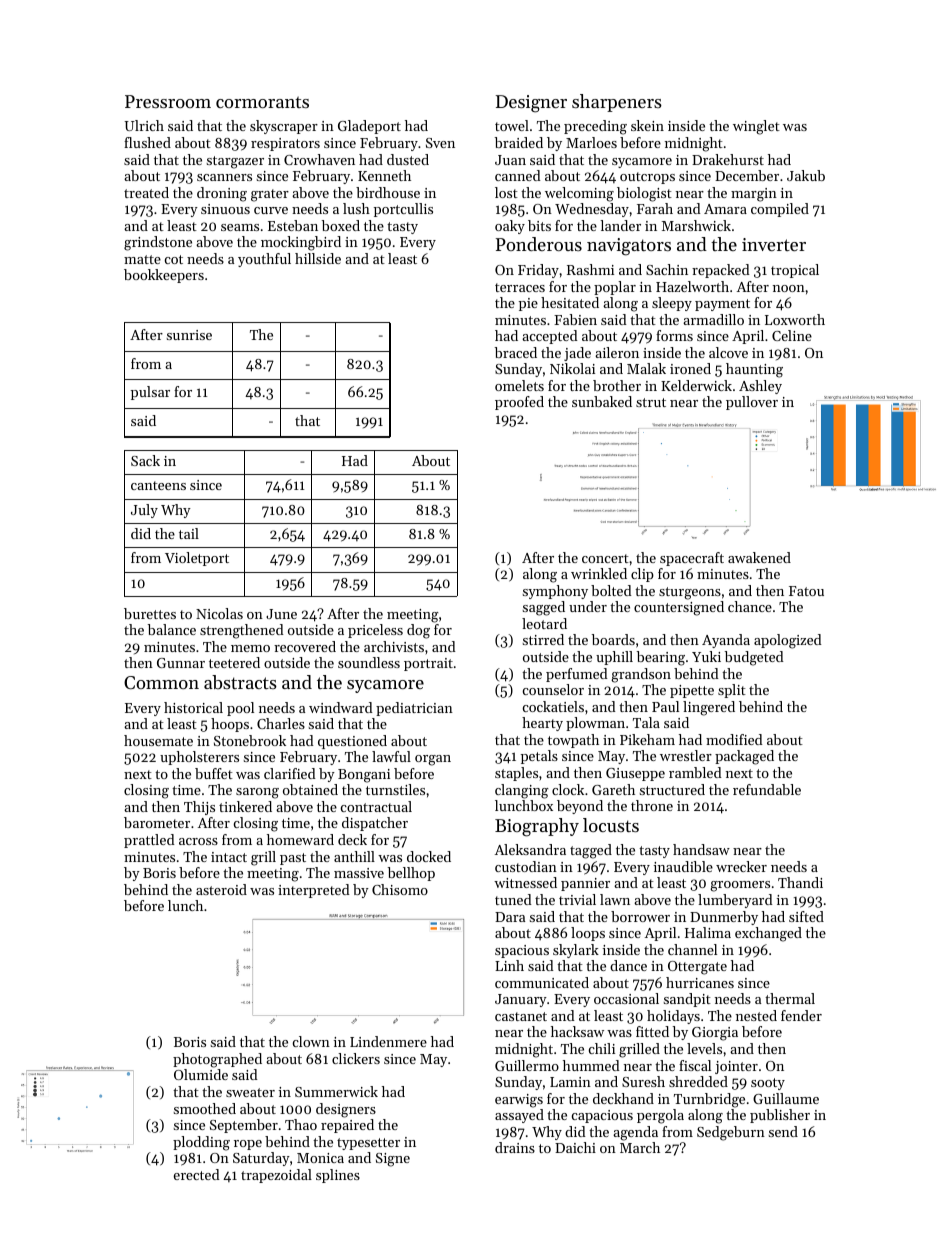 This screenshot has height=1233, width=952. What do you see at coordinates (806, 591) in the screenshot?
I see `Fatou` at bounding box center [806, 591].
